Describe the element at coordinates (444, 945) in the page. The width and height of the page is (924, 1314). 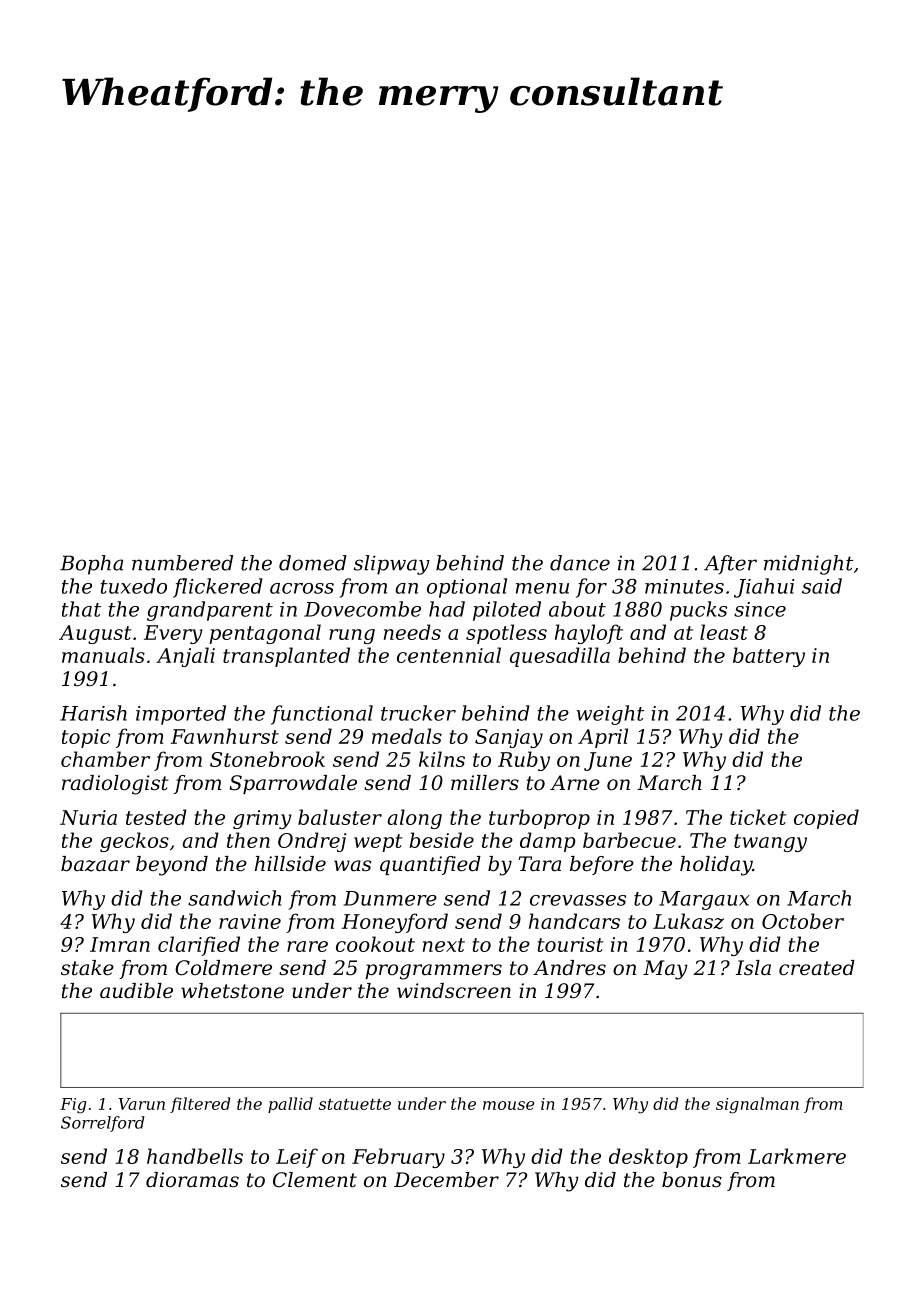
I see `next` at that location.
